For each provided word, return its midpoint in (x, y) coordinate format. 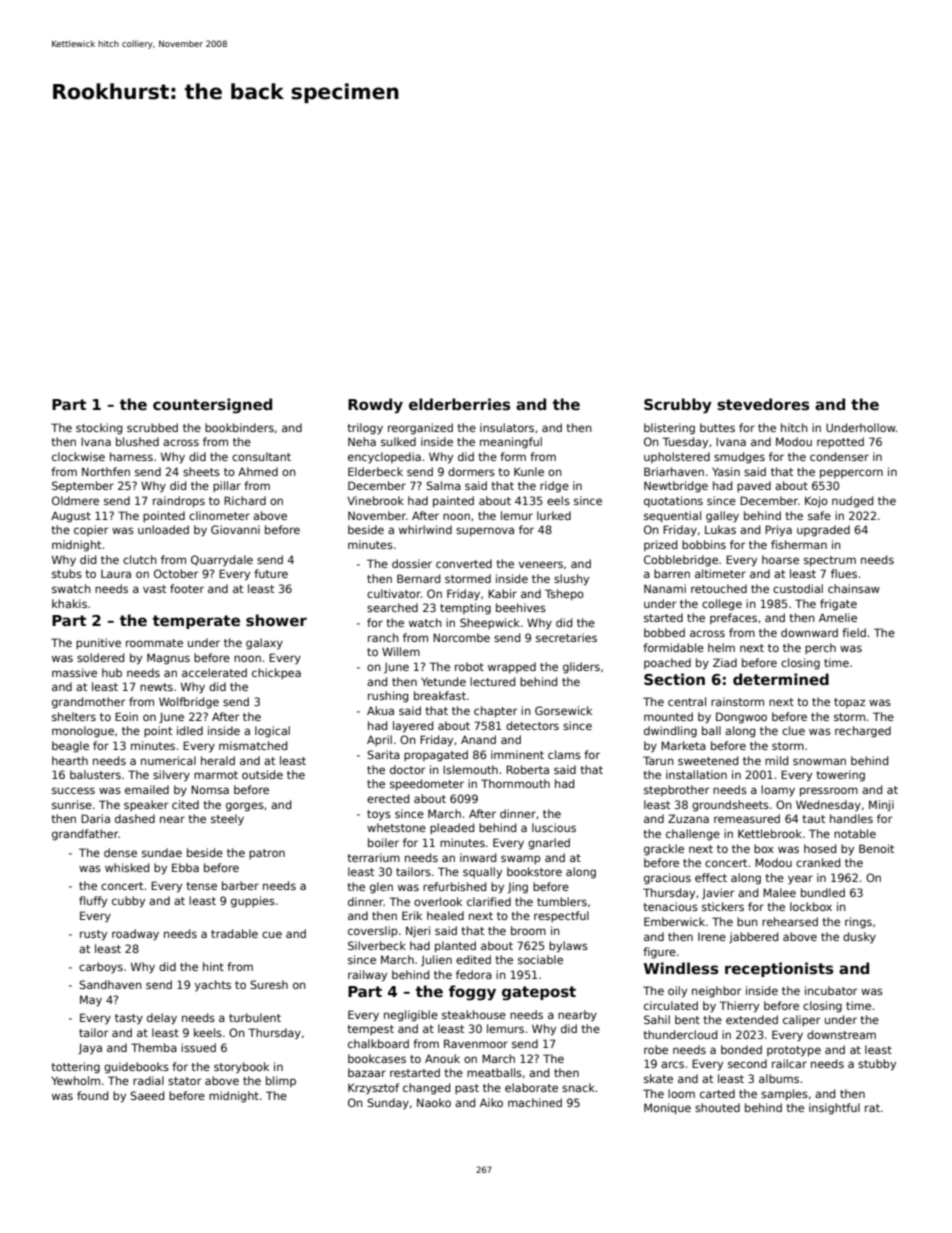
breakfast (440, 695)
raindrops (179, 502)
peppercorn (851, 474)
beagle (70, 747)
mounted (668, 716)
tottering (75, 1068)
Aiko (491, 1102)
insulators (507, 427)
